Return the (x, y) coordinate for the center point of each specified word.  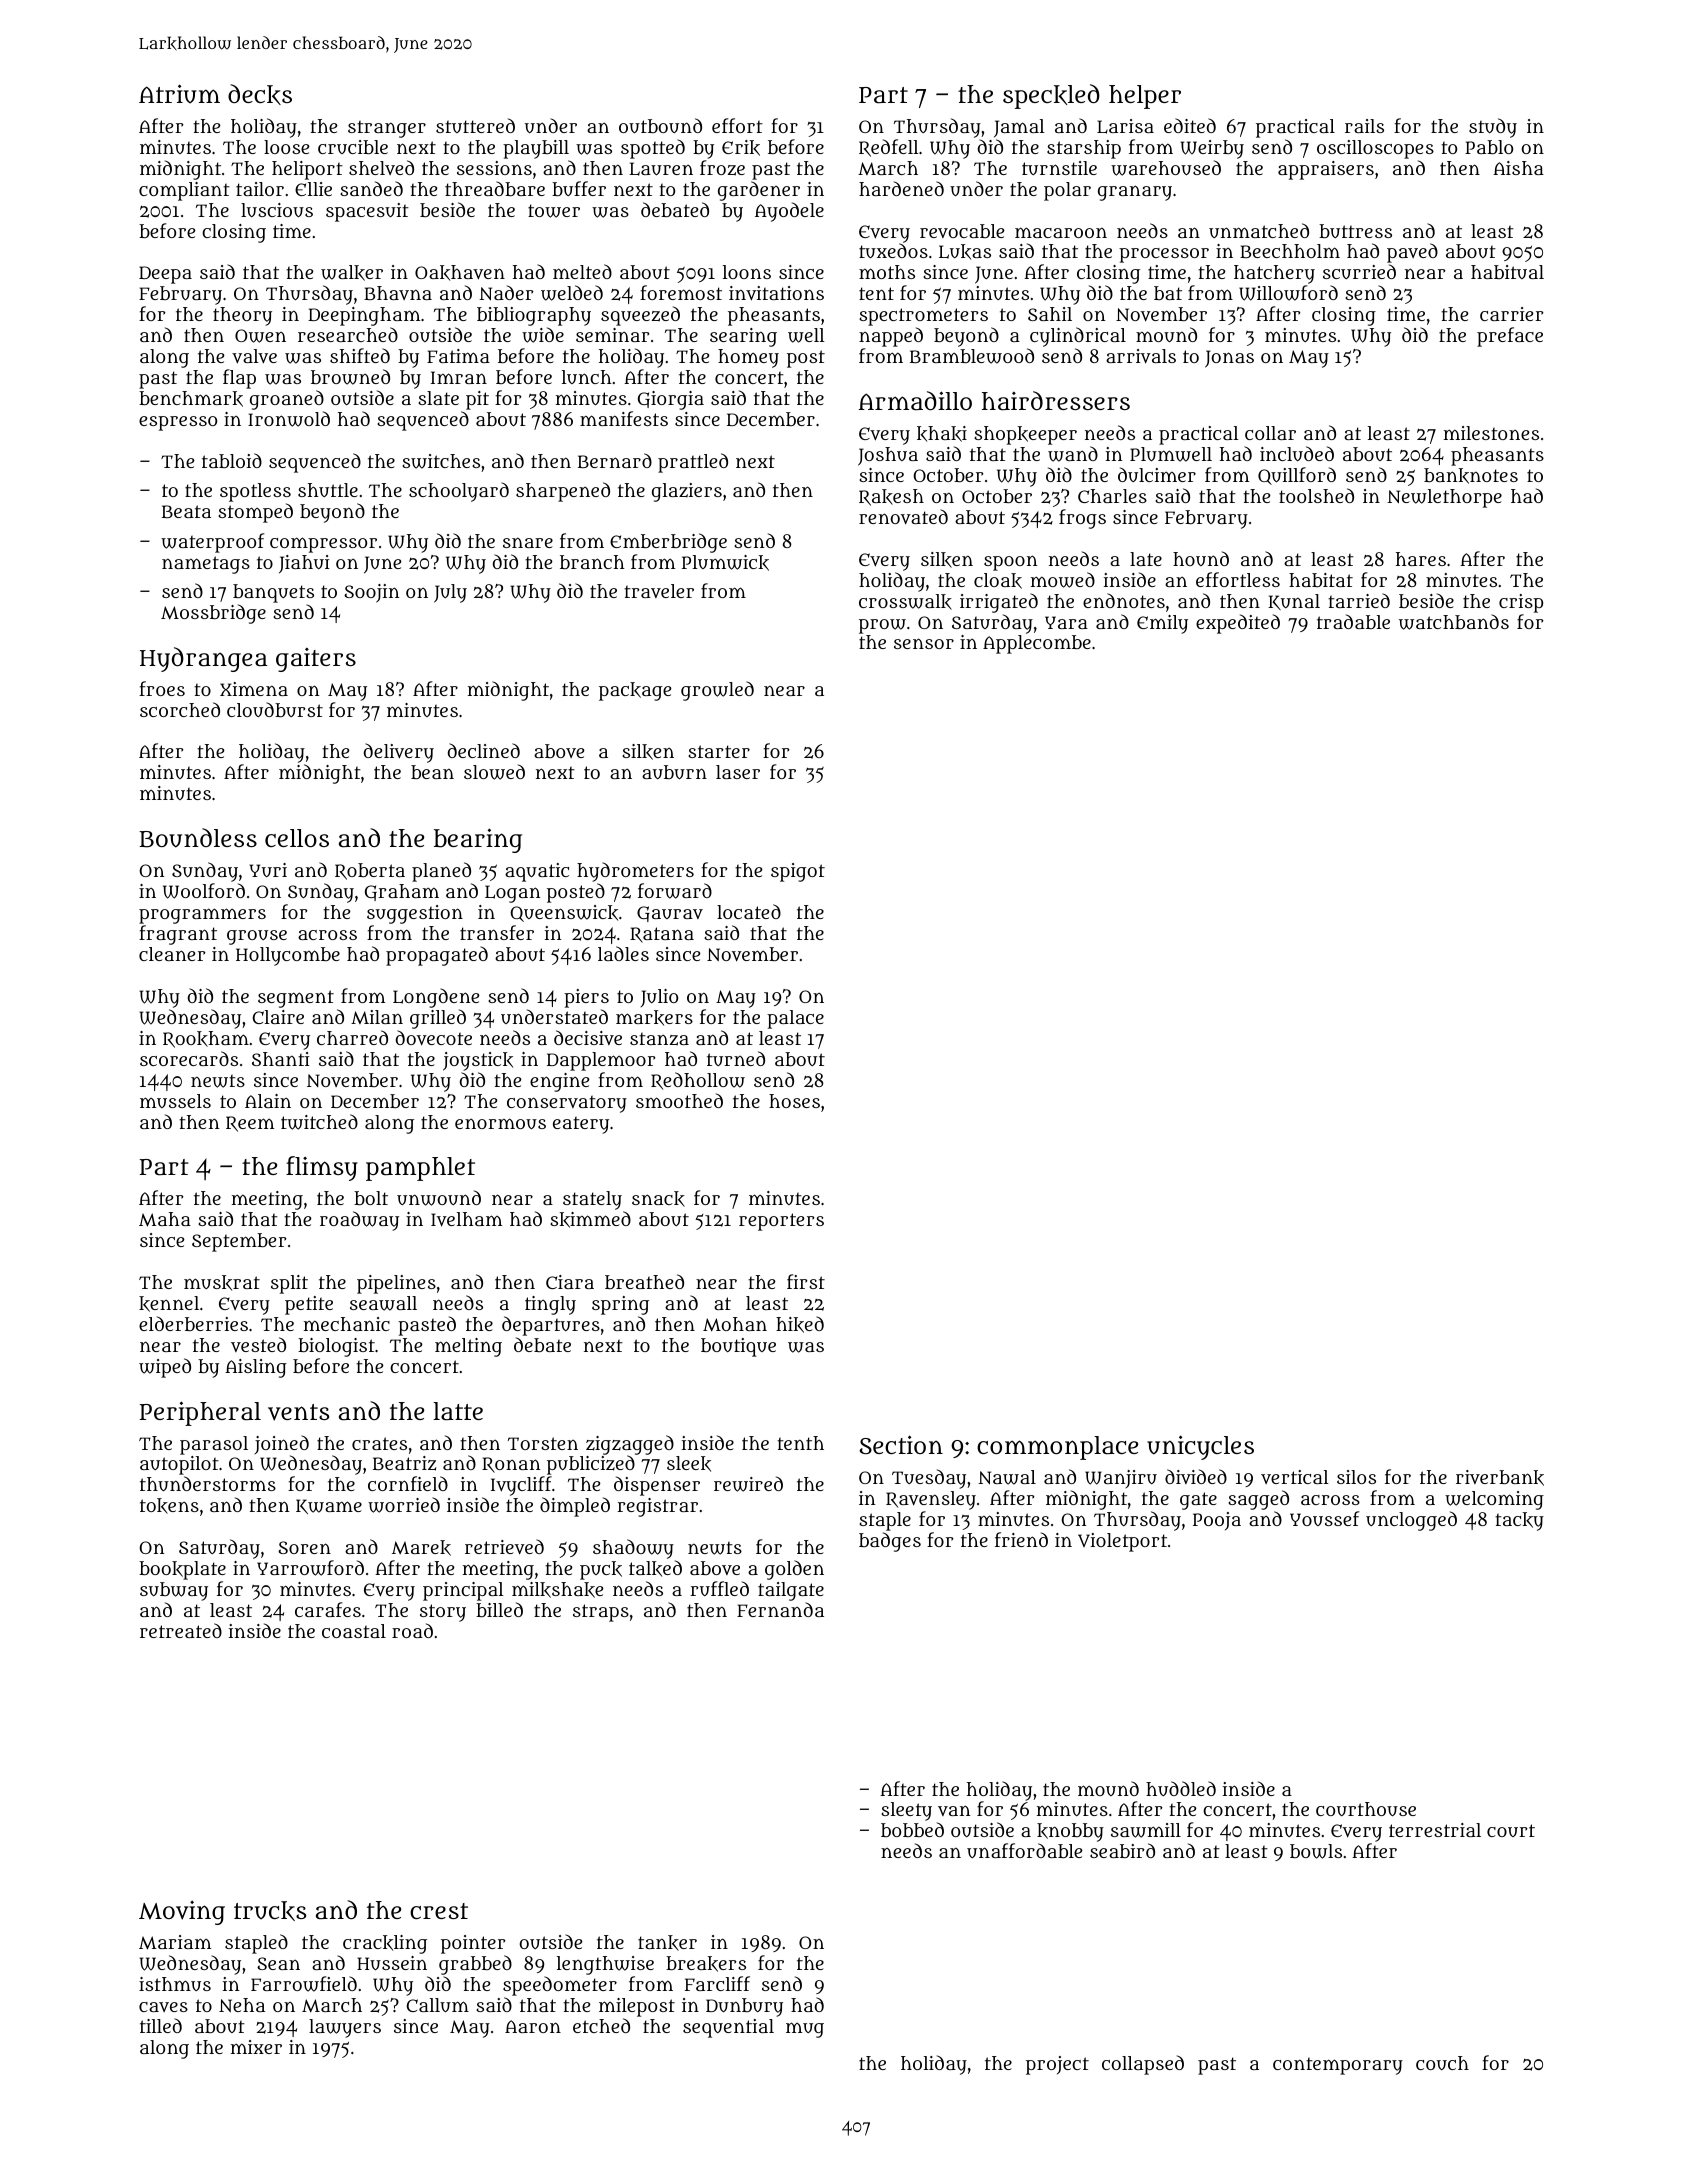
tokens (169, 1506)
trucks (270, 1911)
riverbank (1500, 1478)
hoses (794, 1101)
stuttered (475, 125)
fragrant (178, 935)
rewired (748, 1484)
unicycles (1200, 1447)
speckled (1051, 96)
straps (601, 1613)
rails (1364, 126)
